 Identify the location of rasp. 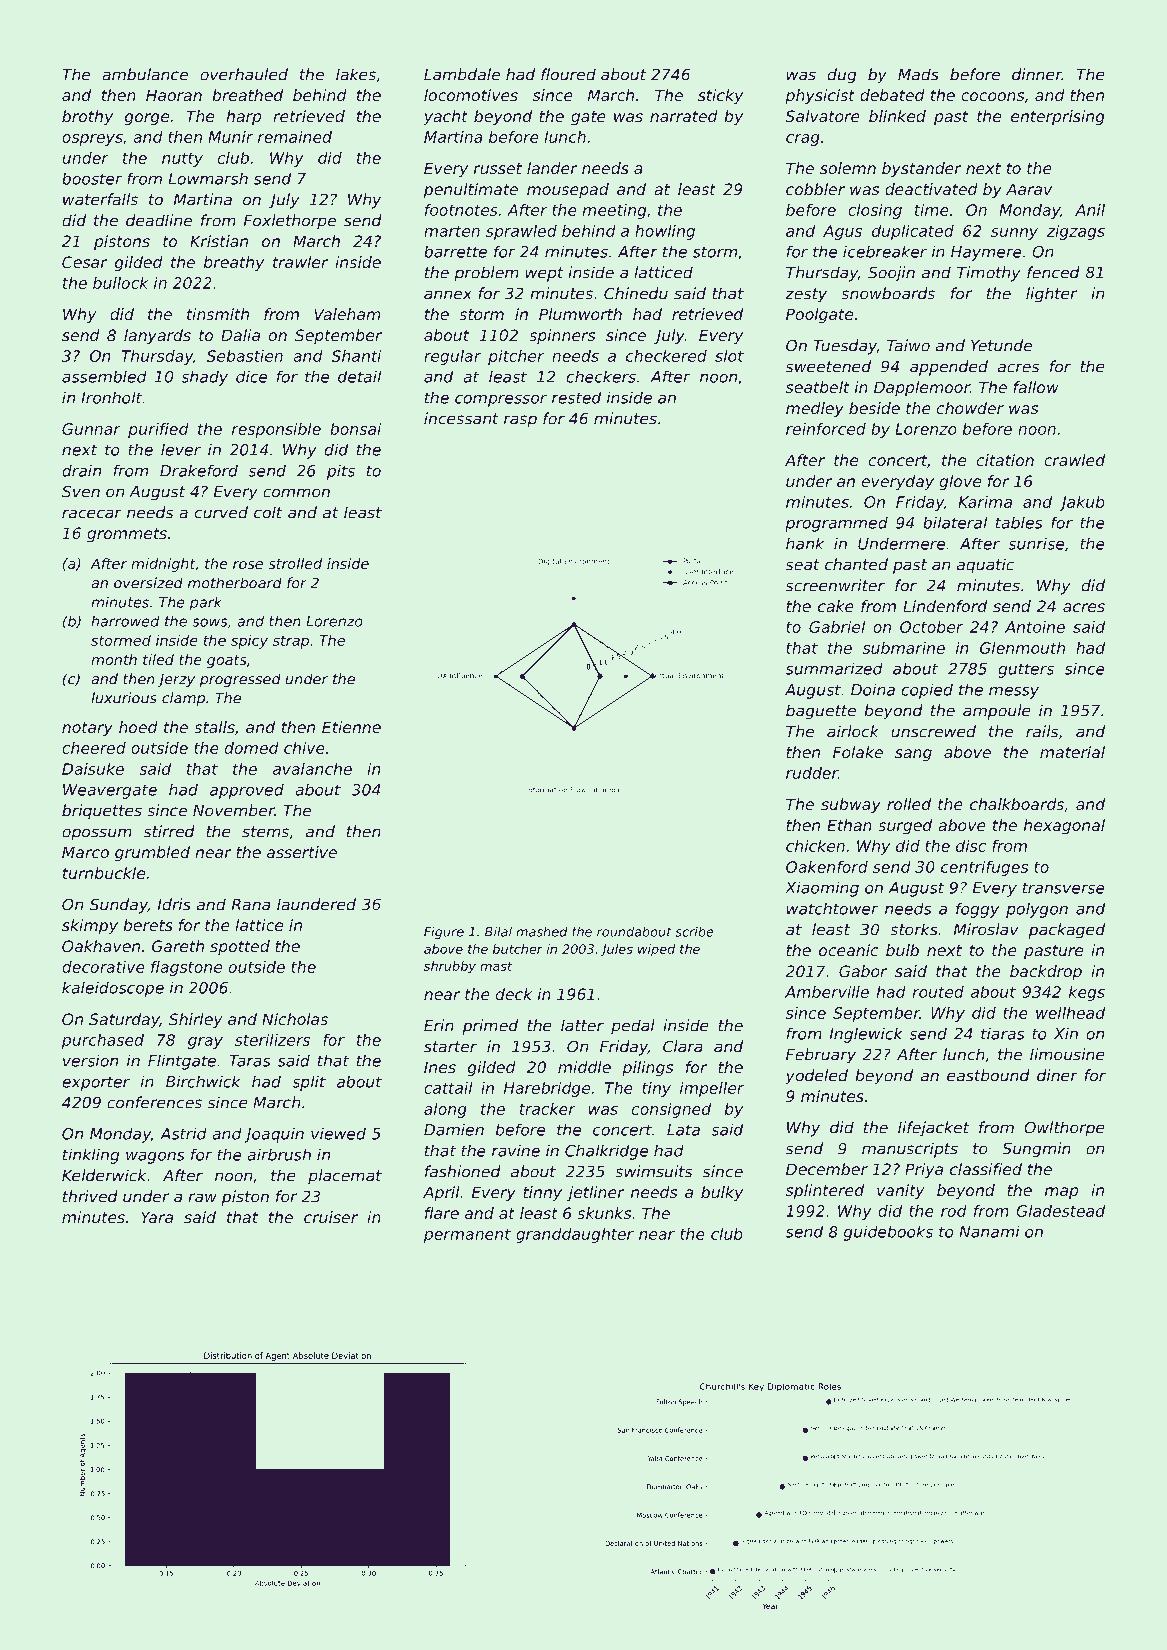
(520, 421).
